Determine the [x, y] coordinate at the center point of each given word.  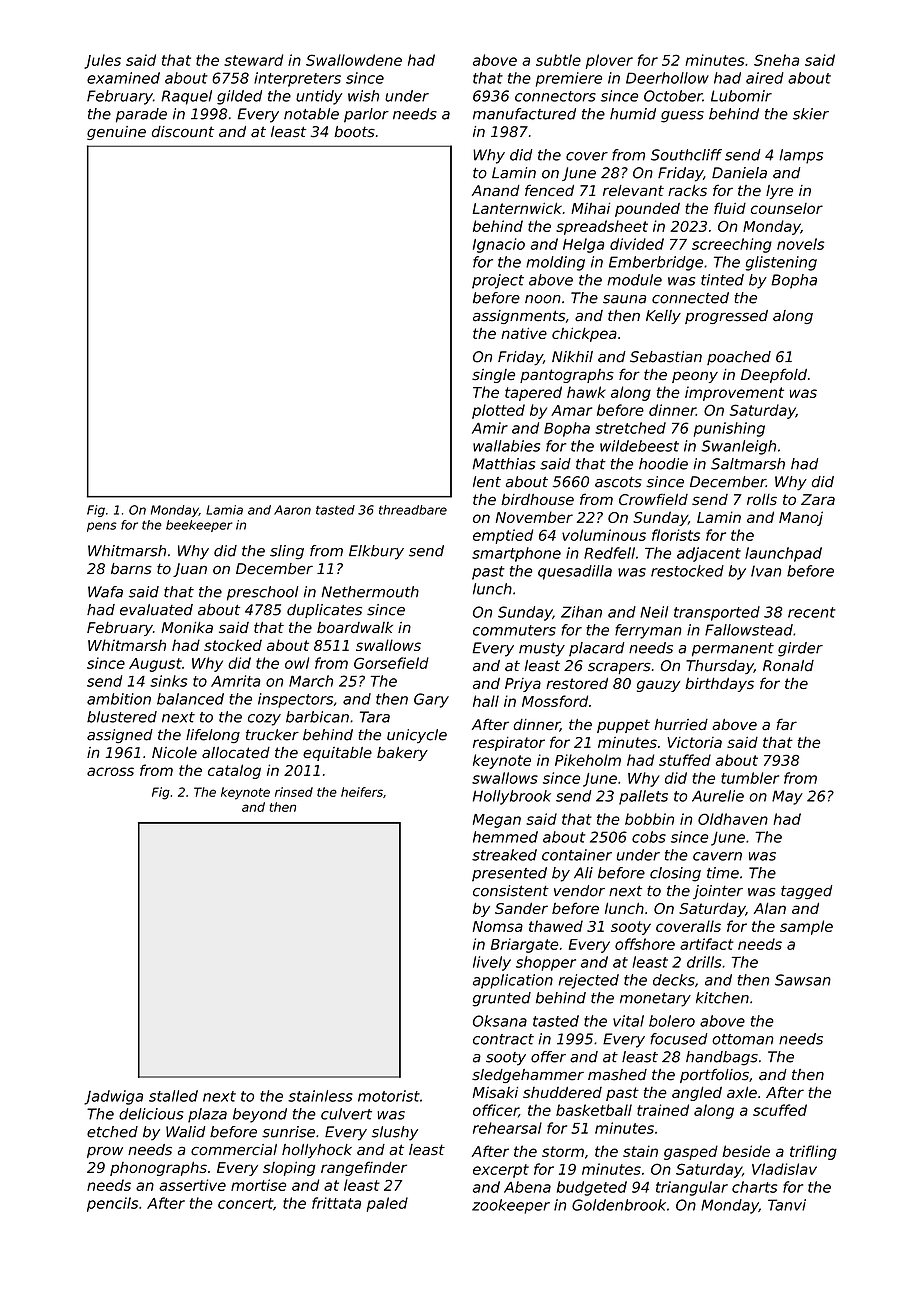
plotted [498, 411]
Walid [186, 1132]
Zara [818, 499]
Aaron [292, 510]
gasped [691, 1152]
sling [287, 552]
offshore [645, 944]
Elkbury [376, 552]
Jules [102, 61]
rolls [762, 499]
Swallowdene [354, 60]
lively [492, 963]
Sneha [776, 60]
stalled [173, 1096]
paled [387, 1204]
